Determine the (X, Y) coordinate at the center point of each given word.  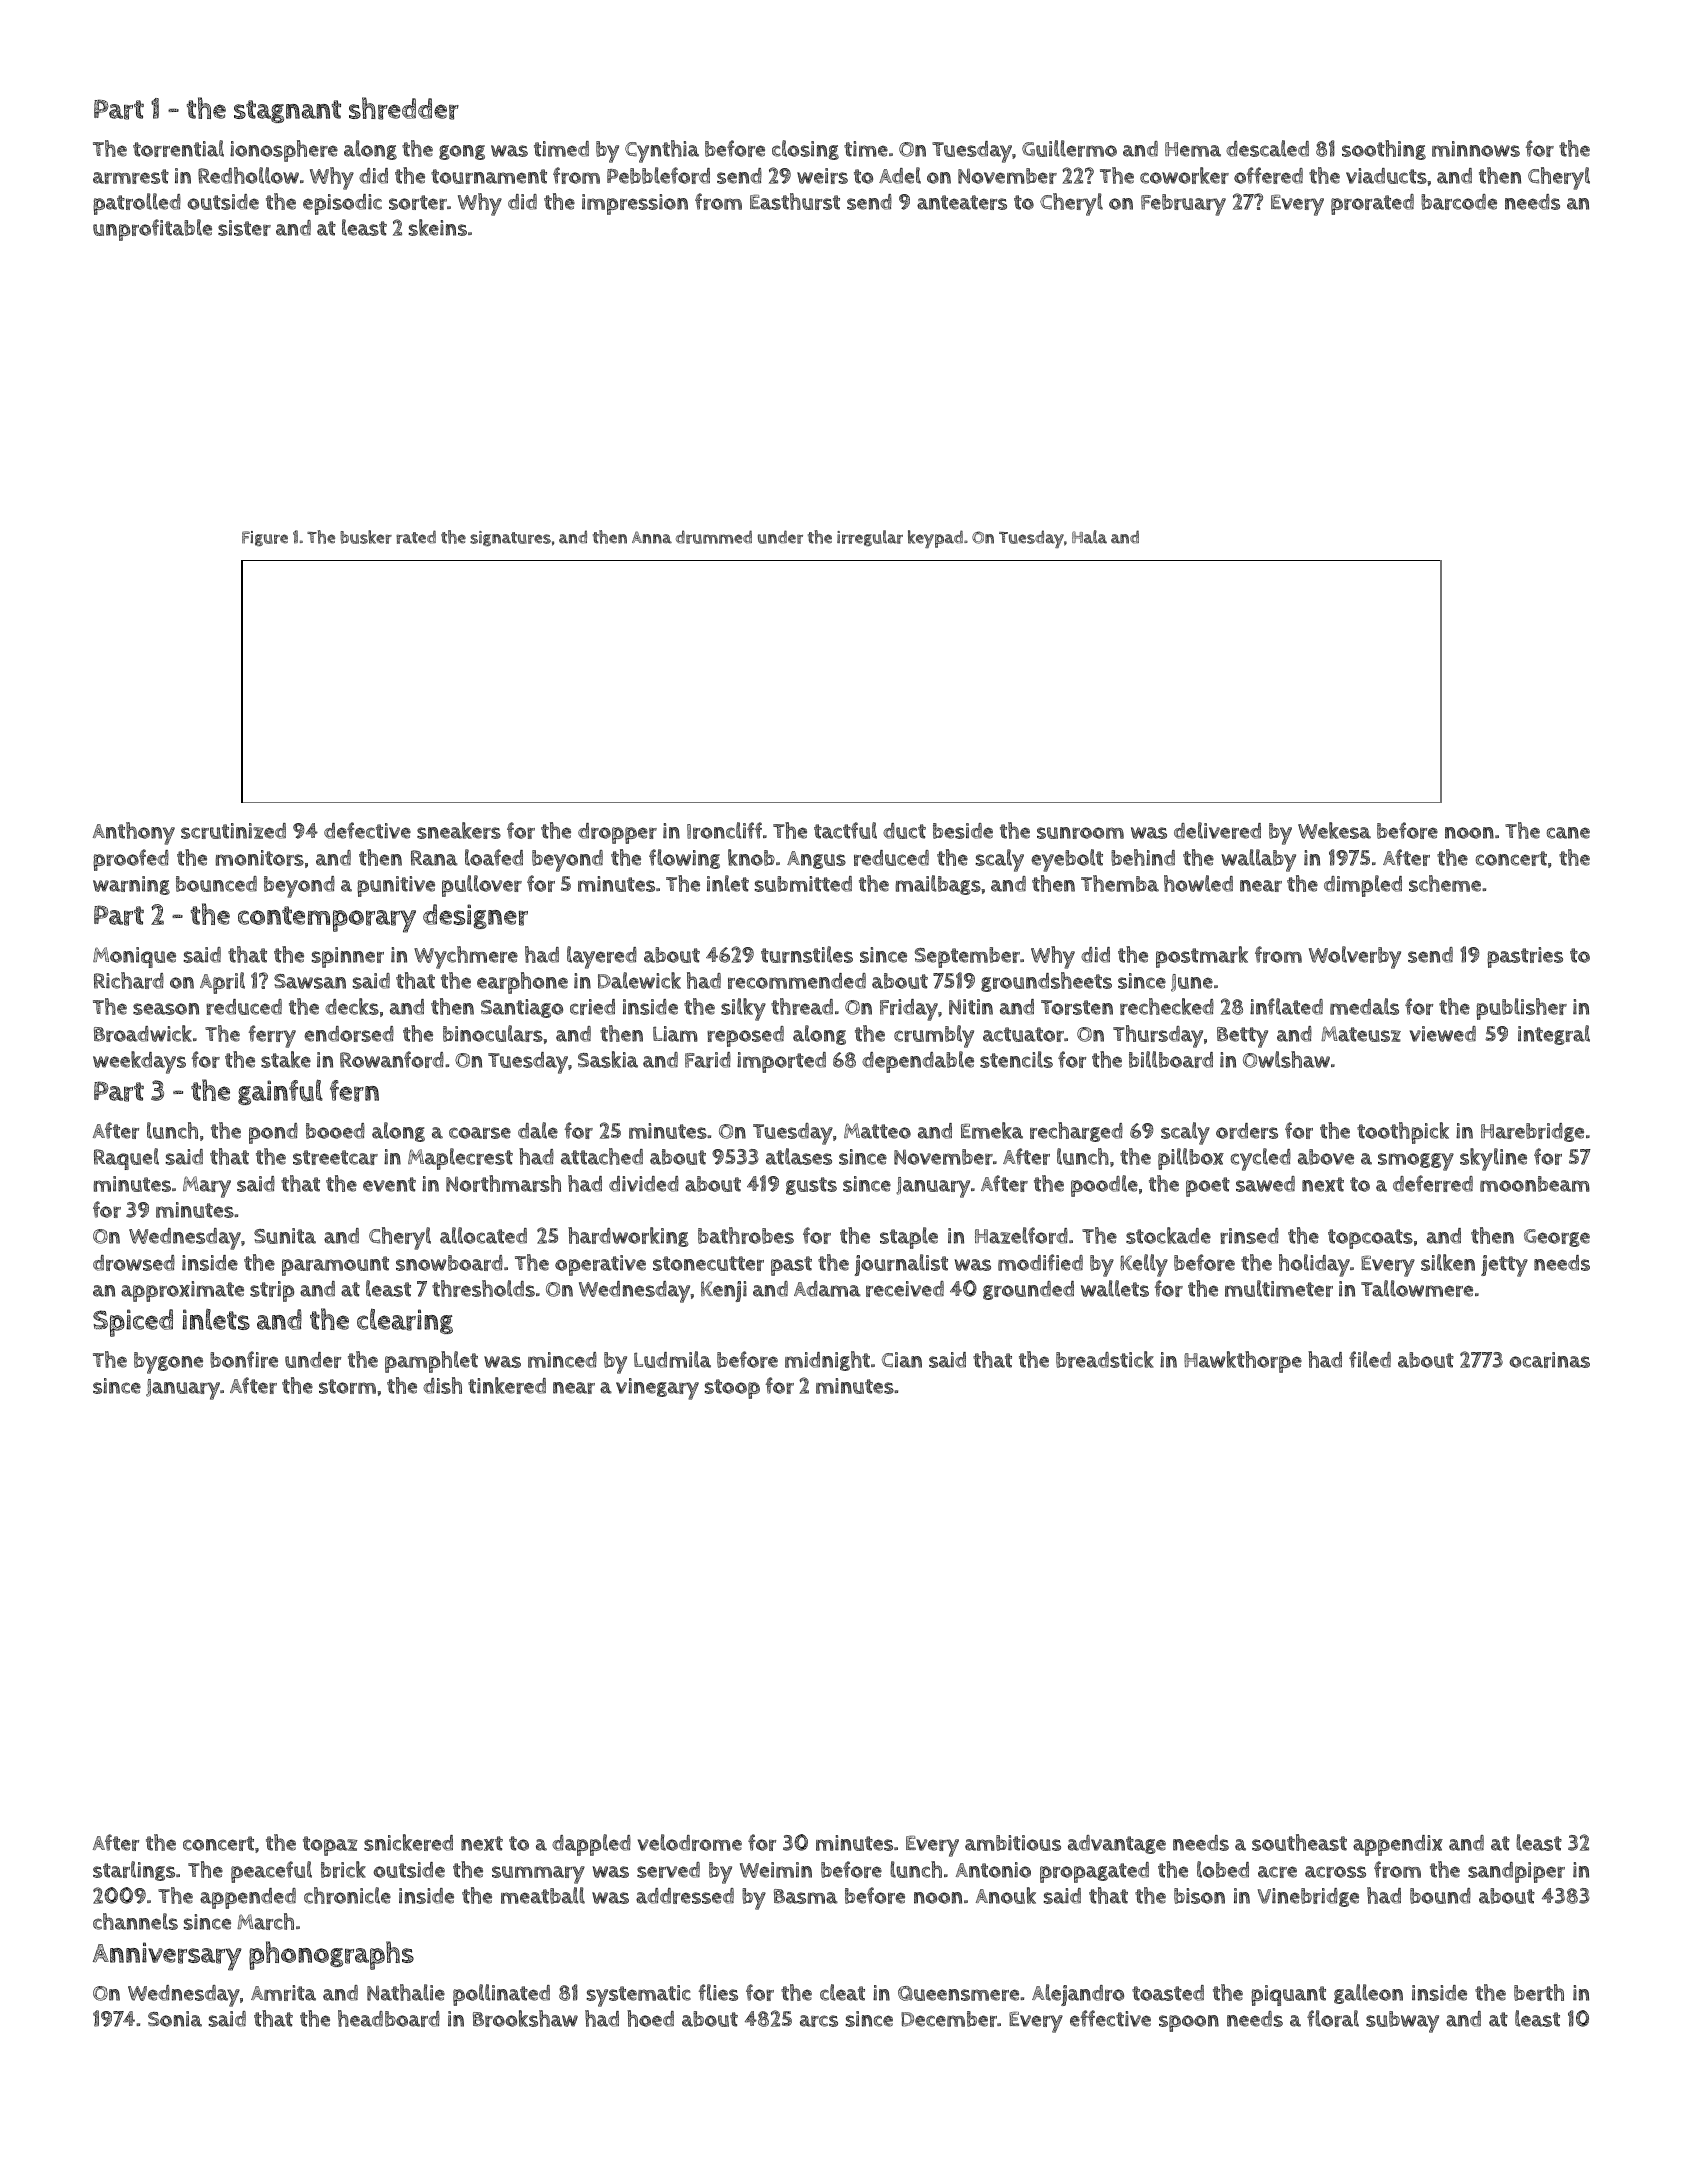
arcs (819, 2021)
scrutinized (233, 831)
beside (963, 831)
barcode (1459, 202)
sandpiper (1516, 1872)
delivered (1217, 830)
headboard (389, 2018)
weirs (822, 176)
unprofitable (152, 230)
